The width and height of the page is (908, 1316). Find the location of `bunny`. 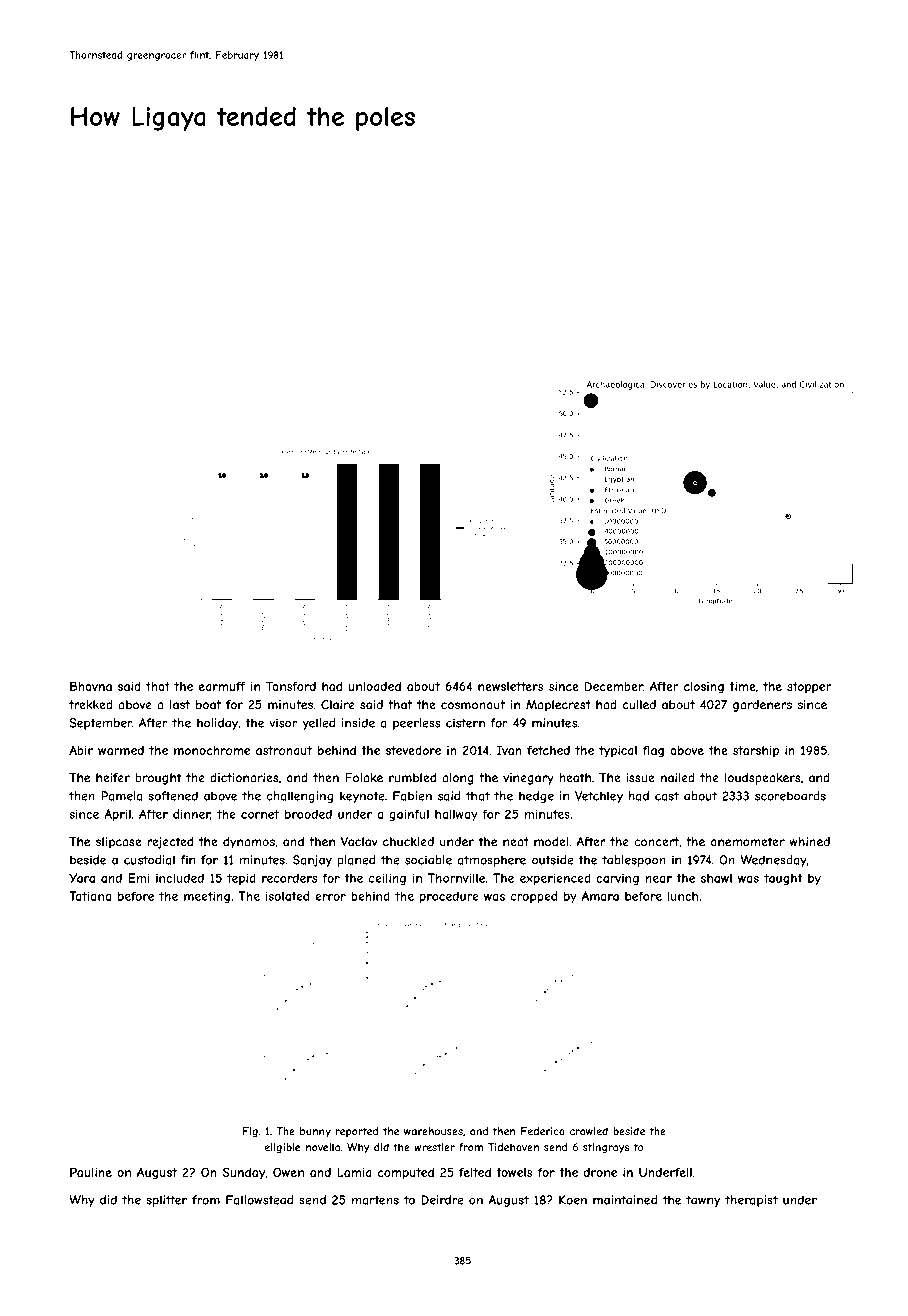

bunny is located at coordinates (315, 1132).
